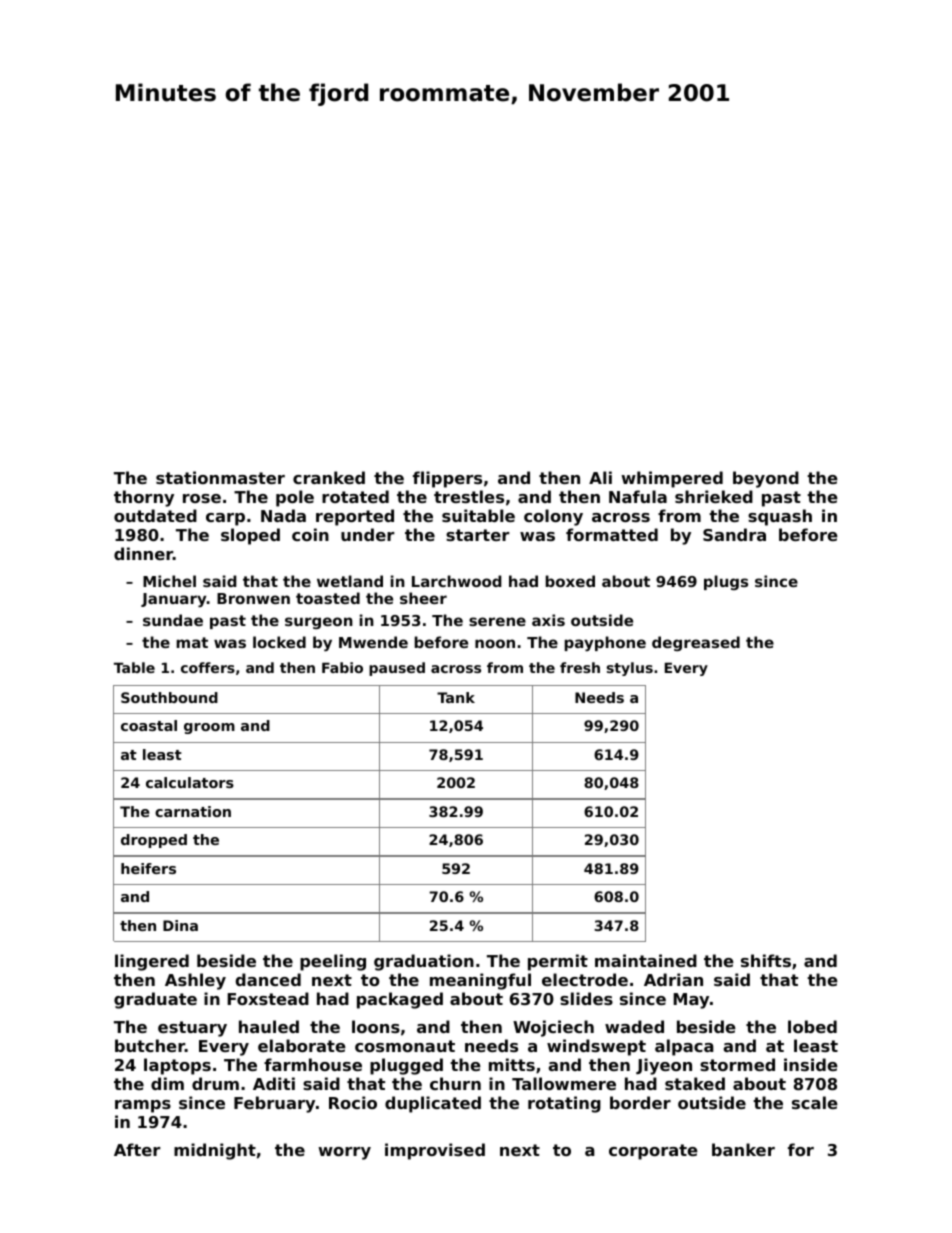 This document has width=952, height=1233. I want to click on coastal, so click(149, 725).
